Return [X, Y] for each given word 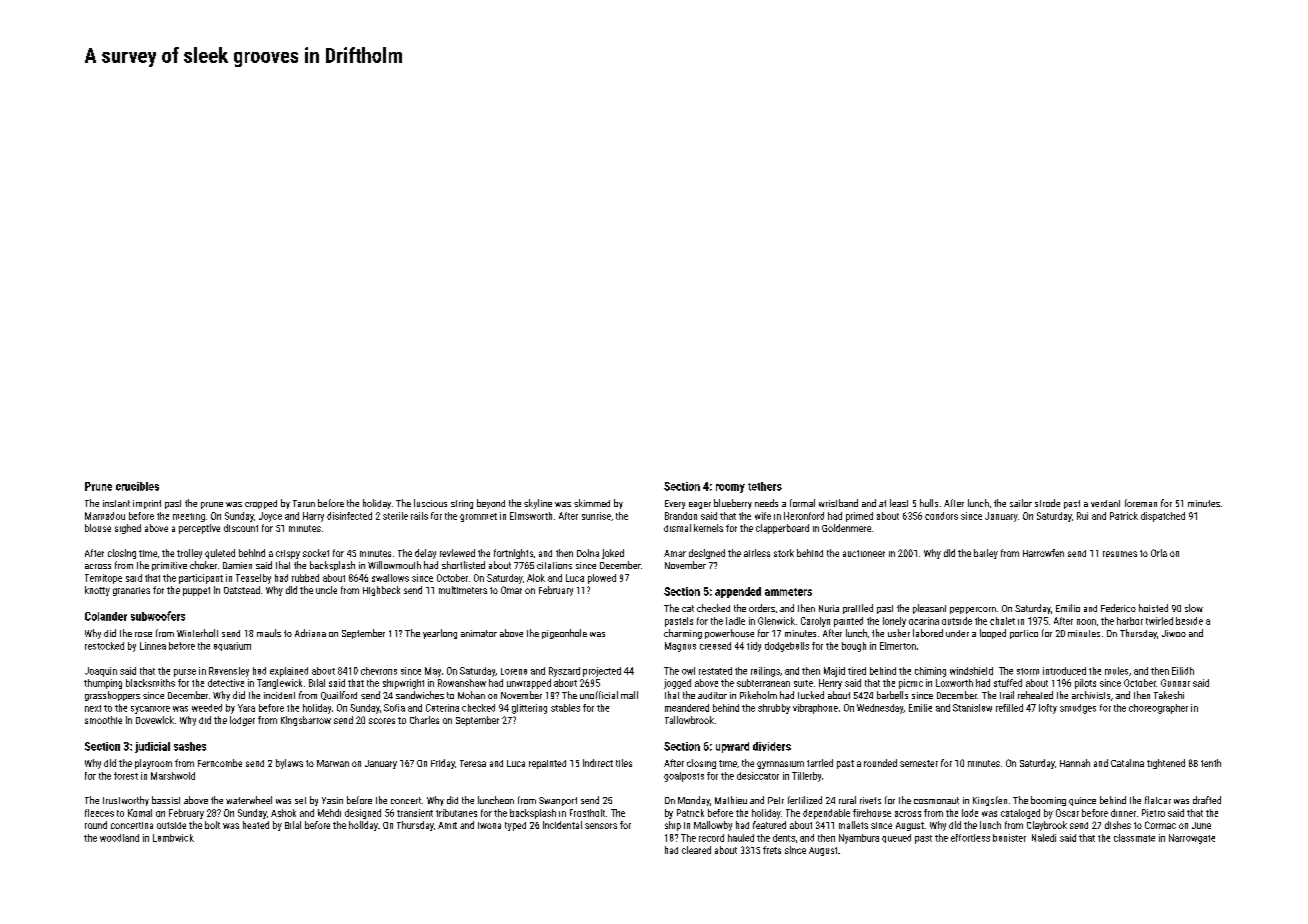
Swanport [558, 801]
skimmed [592, 503]
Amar [675, 553]
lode [970, 813]
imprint [147, 504]
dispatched [1163, 517]
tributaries [456, 813]
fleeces [99, 813]
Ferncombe [220, 763]
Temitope [103, 579]
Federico [1118, 608]
